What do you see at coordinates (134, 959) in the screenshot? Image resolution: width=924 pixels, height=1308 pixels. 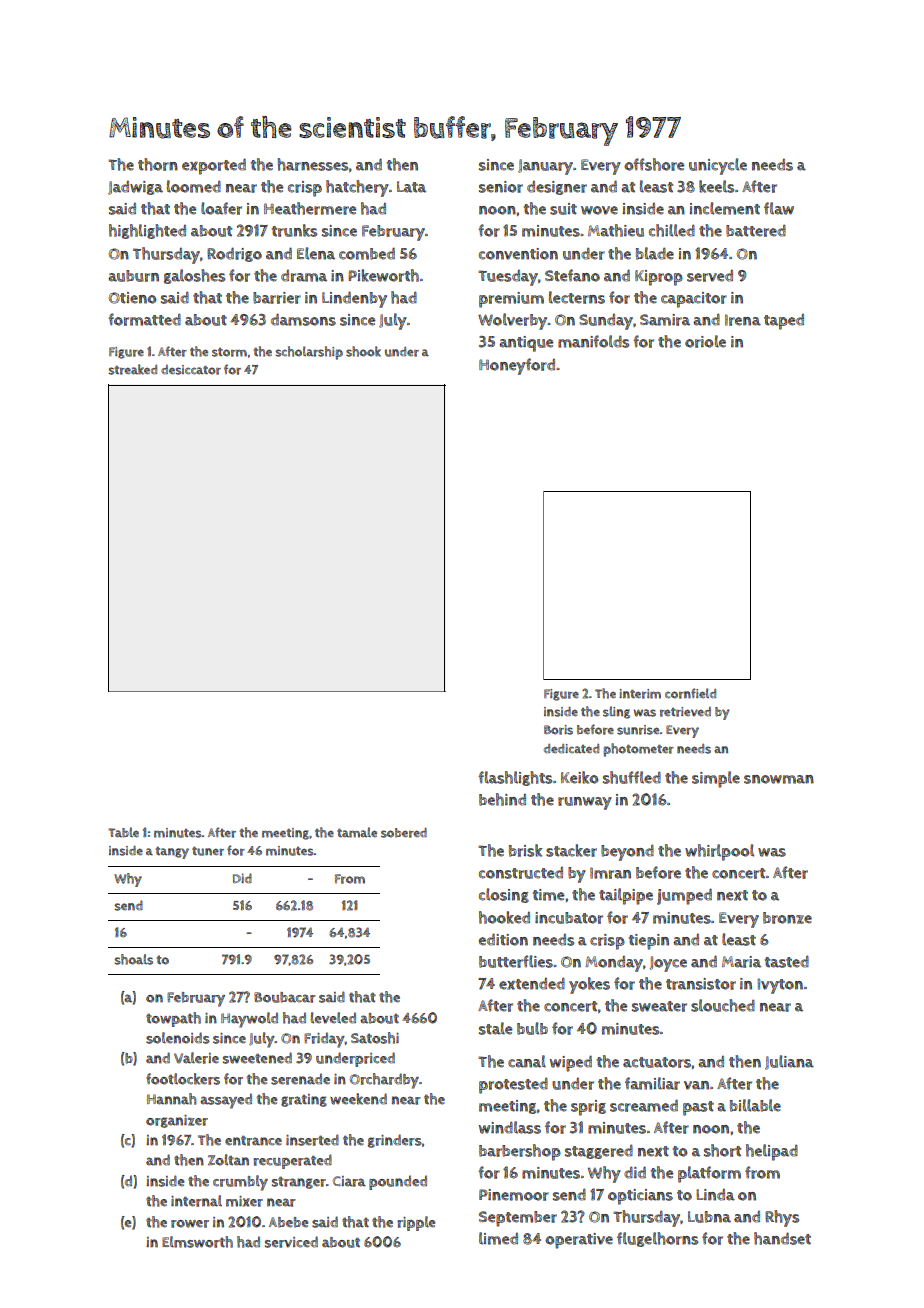 I see `shoals` at bounding box center [134, 959].
